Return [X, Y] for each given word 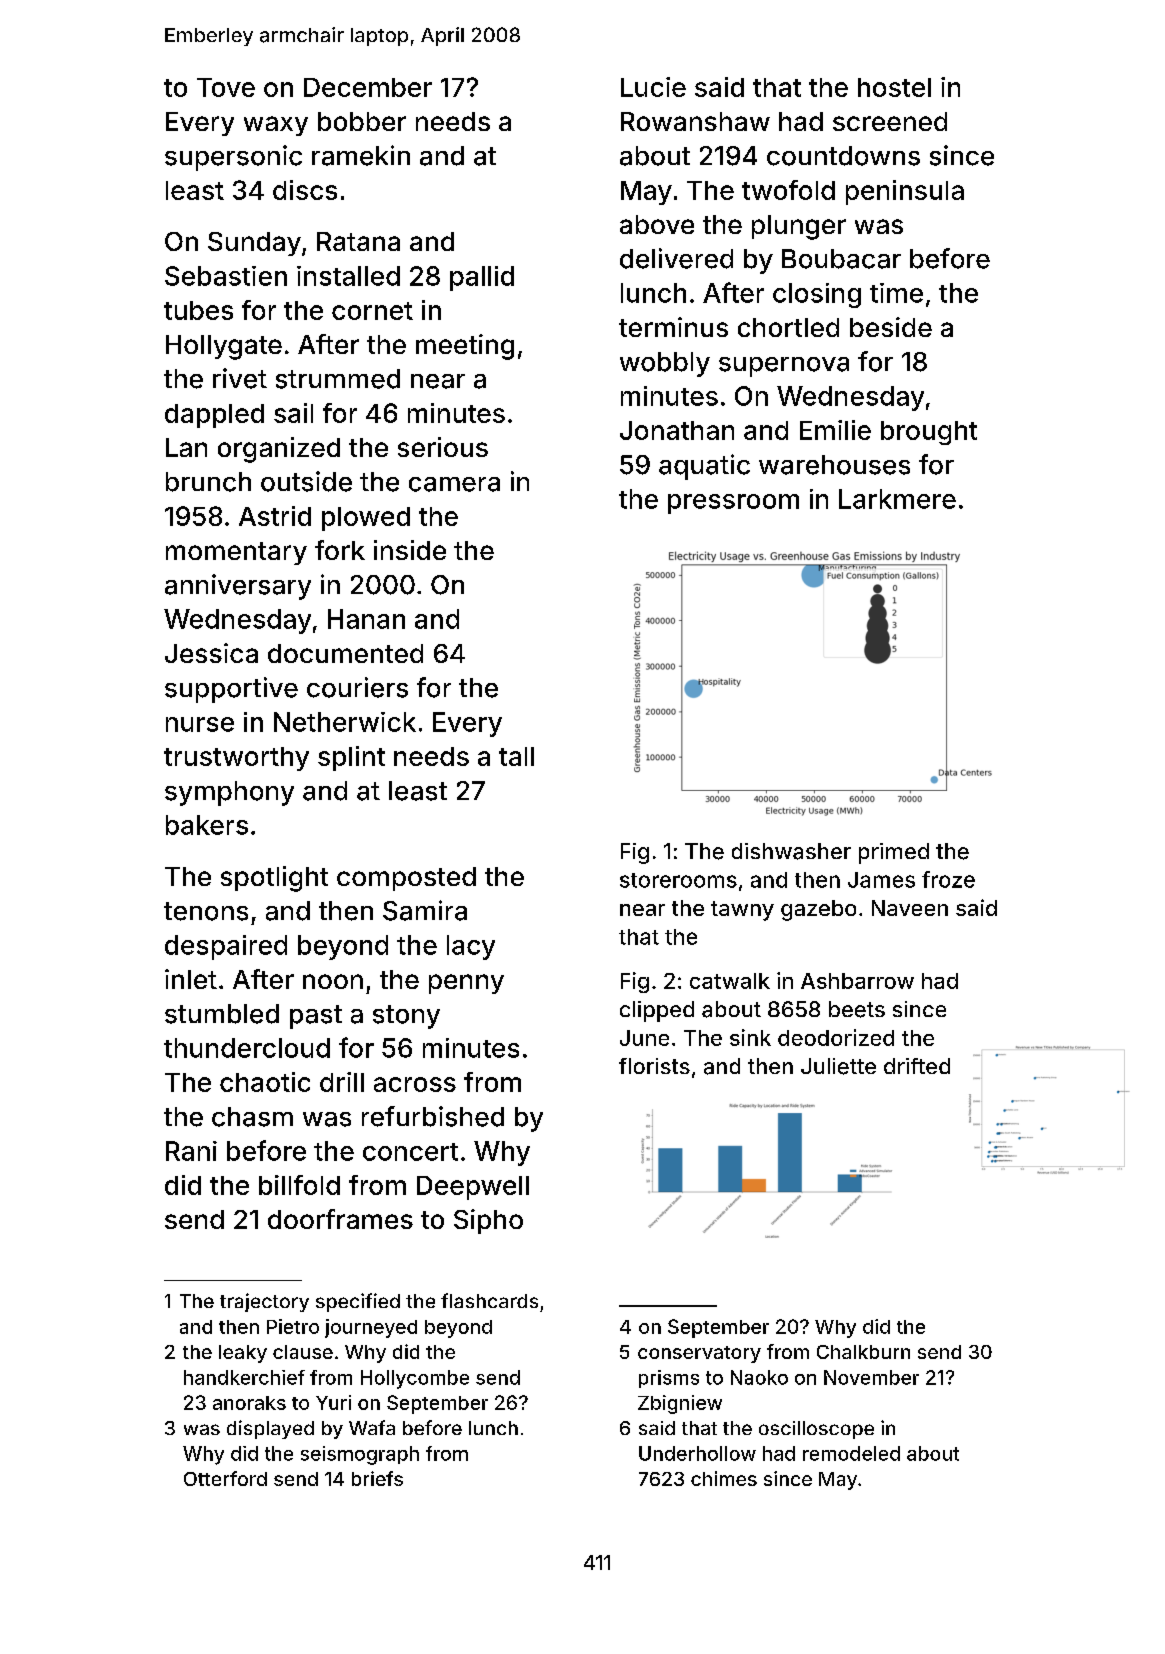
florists [654, 1066]
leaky [243, 1354]
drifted [917, 1066]
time [896, 293]
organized [279, 450]
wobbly [665, 364]
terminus [673, 327]
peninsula [905, 192]
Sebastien [226, 276]
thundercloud [247, 1048]
